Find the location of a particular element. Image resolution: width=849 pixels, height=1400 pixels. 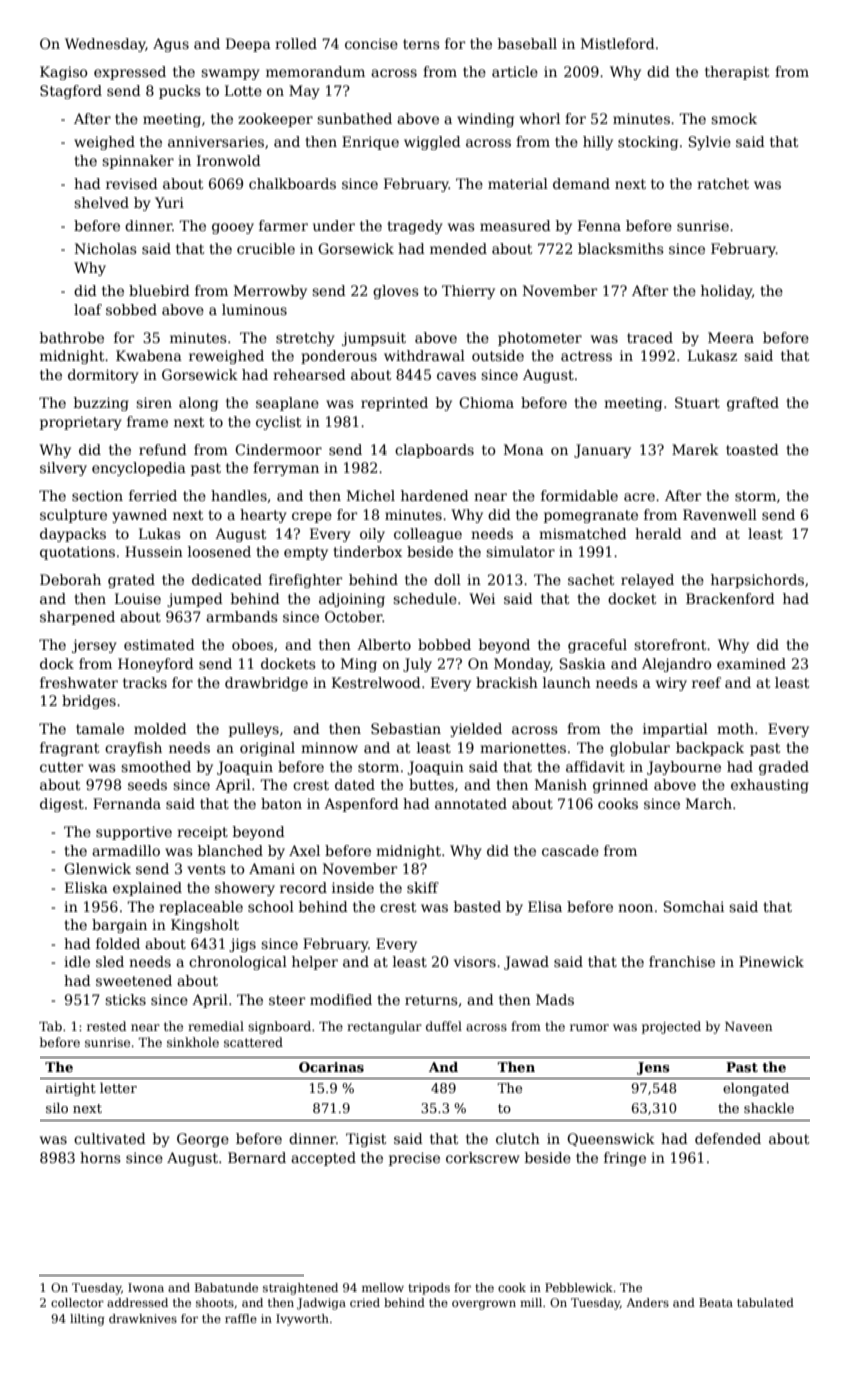

skiff is located at coordinates (423, 887).
